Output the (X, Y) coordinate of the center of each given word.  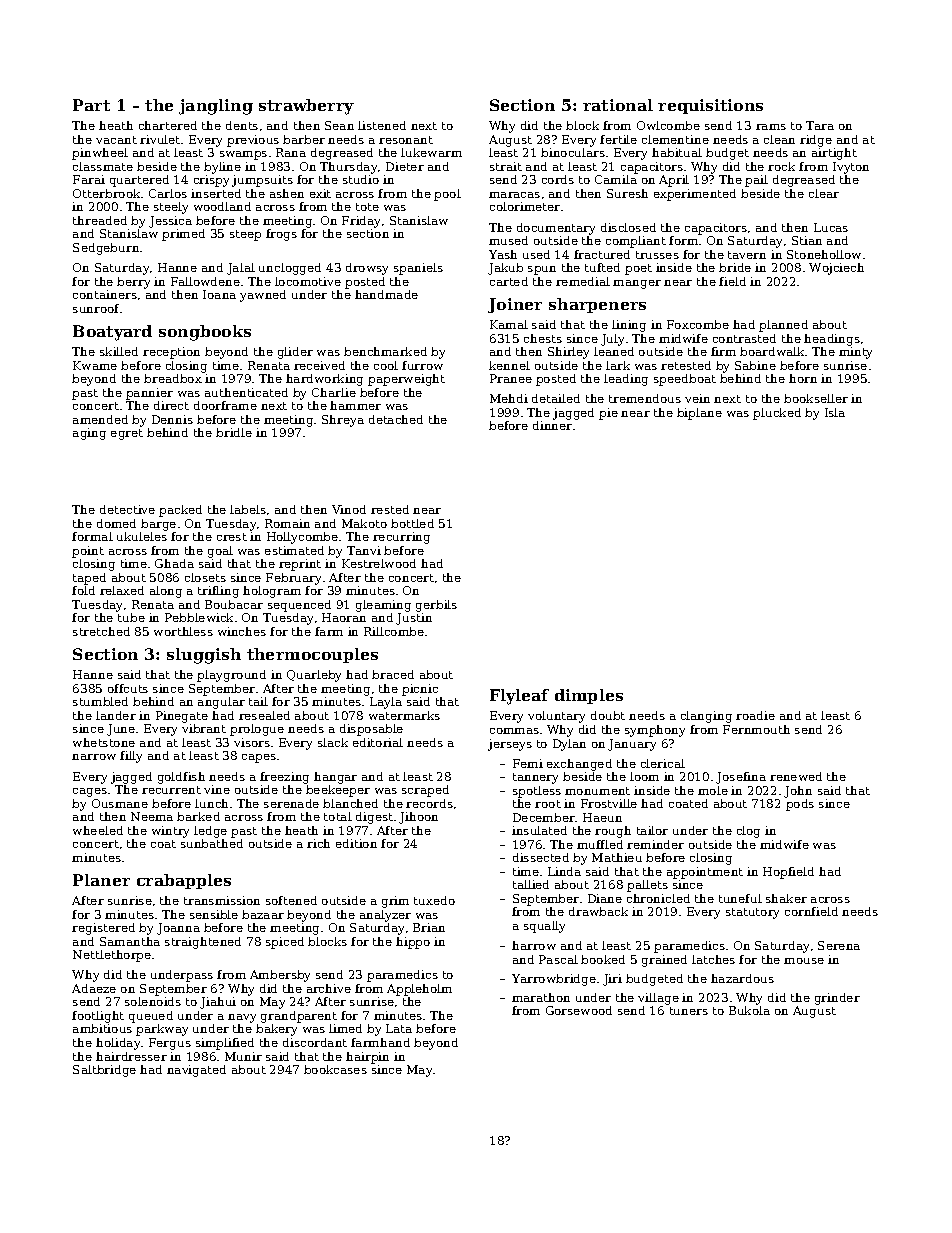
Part (91, 105)
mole (713, 790)
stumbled (100, 701)
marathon (541, 997)
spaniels (418, 269)
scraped (425, 791)
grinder (837, 999)
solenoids (153, 1001)
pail (756, 181)
